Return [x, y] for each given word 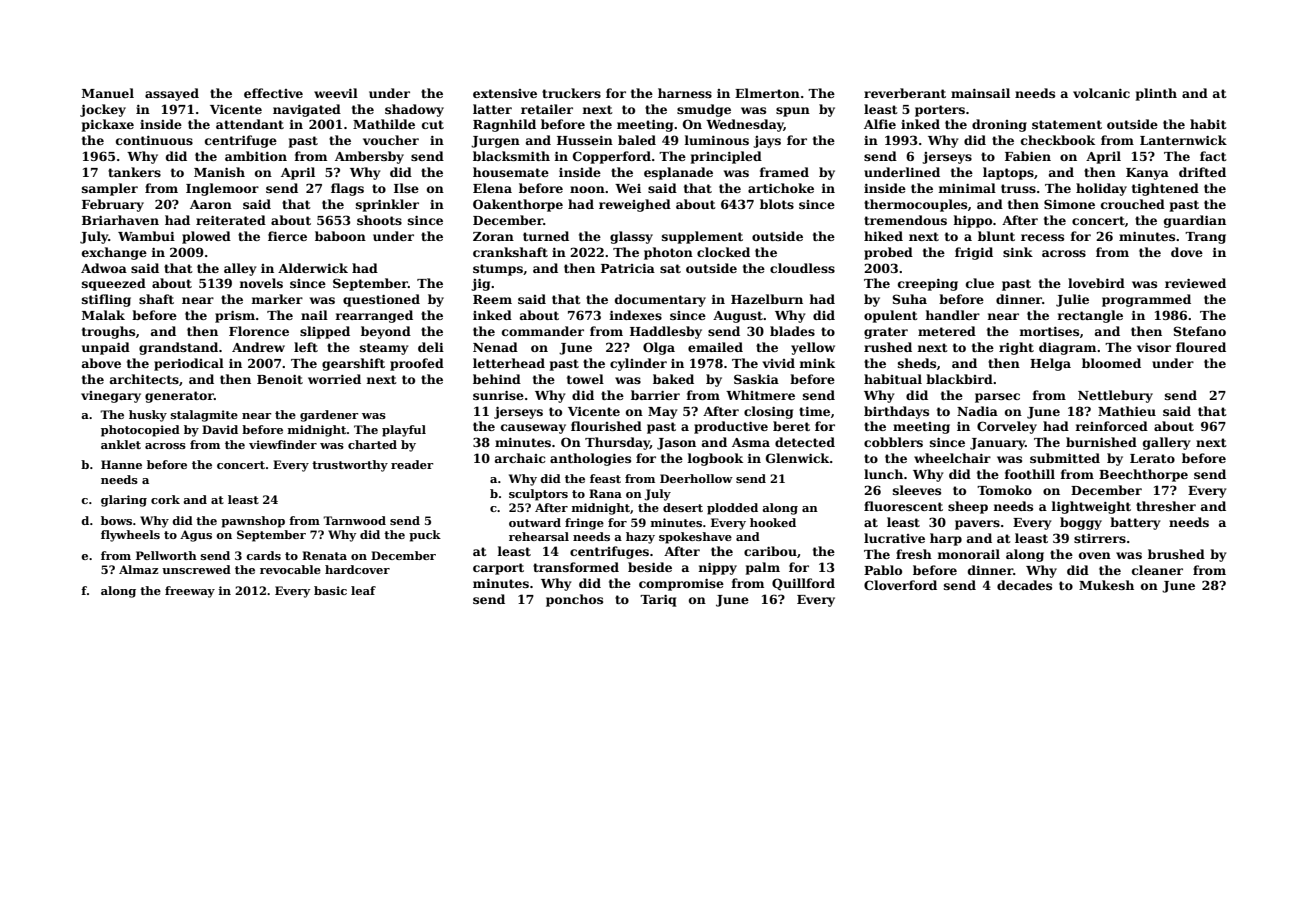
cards [263, 555]
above [101, 363]
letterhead [509, 363]
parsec [997, 398]
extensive [505, 93]
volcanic [1101, 93]
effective [273, 93]
